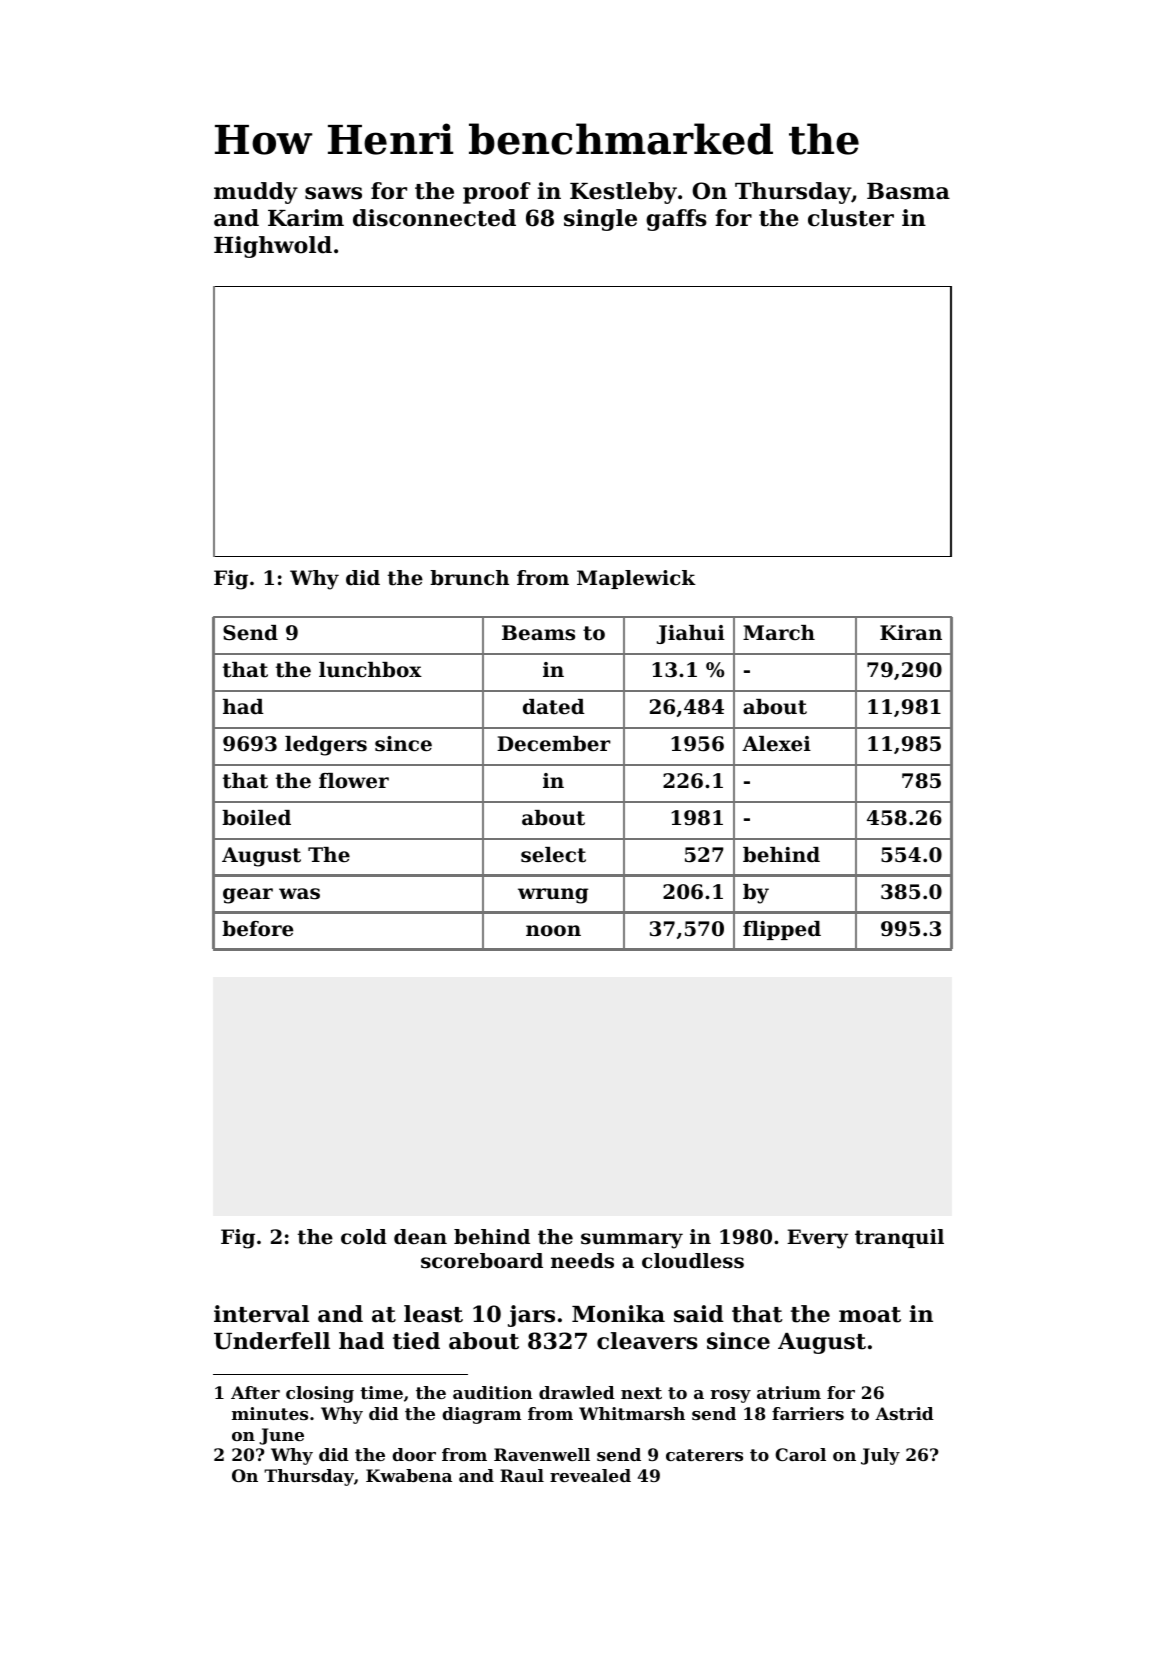 This document has width=1165, height=1654. I want to click on July, so click(880, 1456).
